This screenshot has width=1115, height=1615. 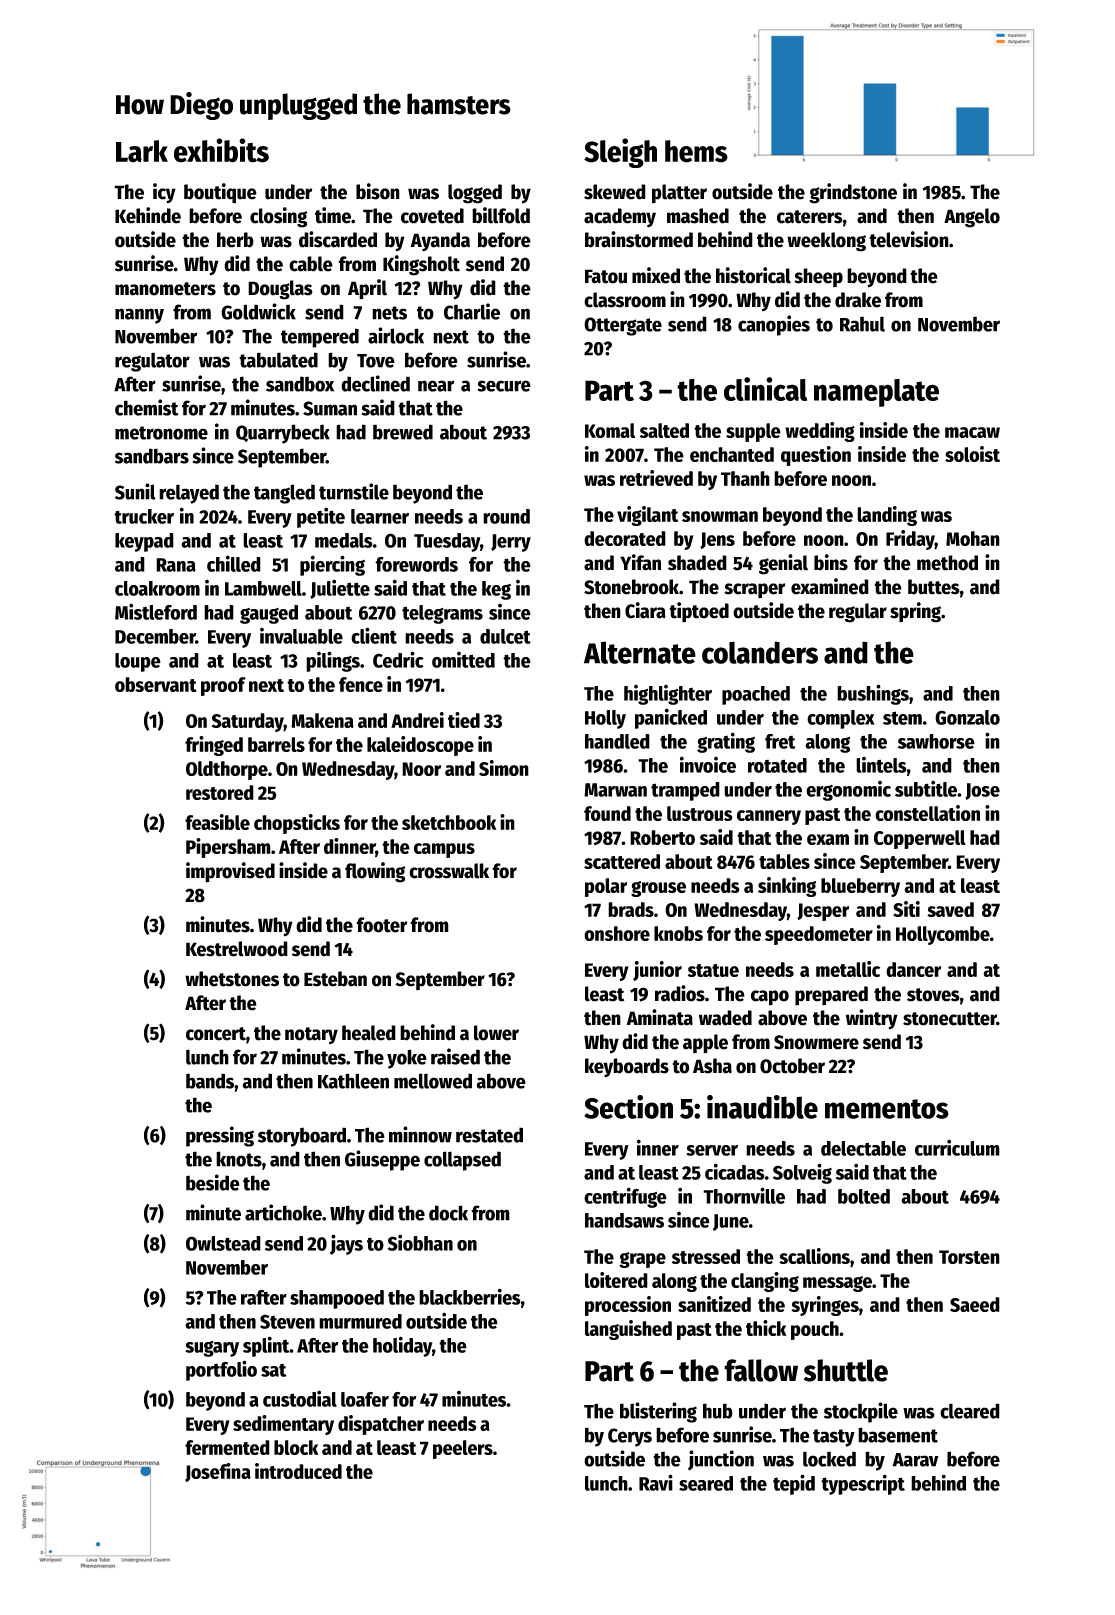 What do you see at coordinates (444, 850) in the screenshot?
I see `campus` at bounding box center [444, 850].
